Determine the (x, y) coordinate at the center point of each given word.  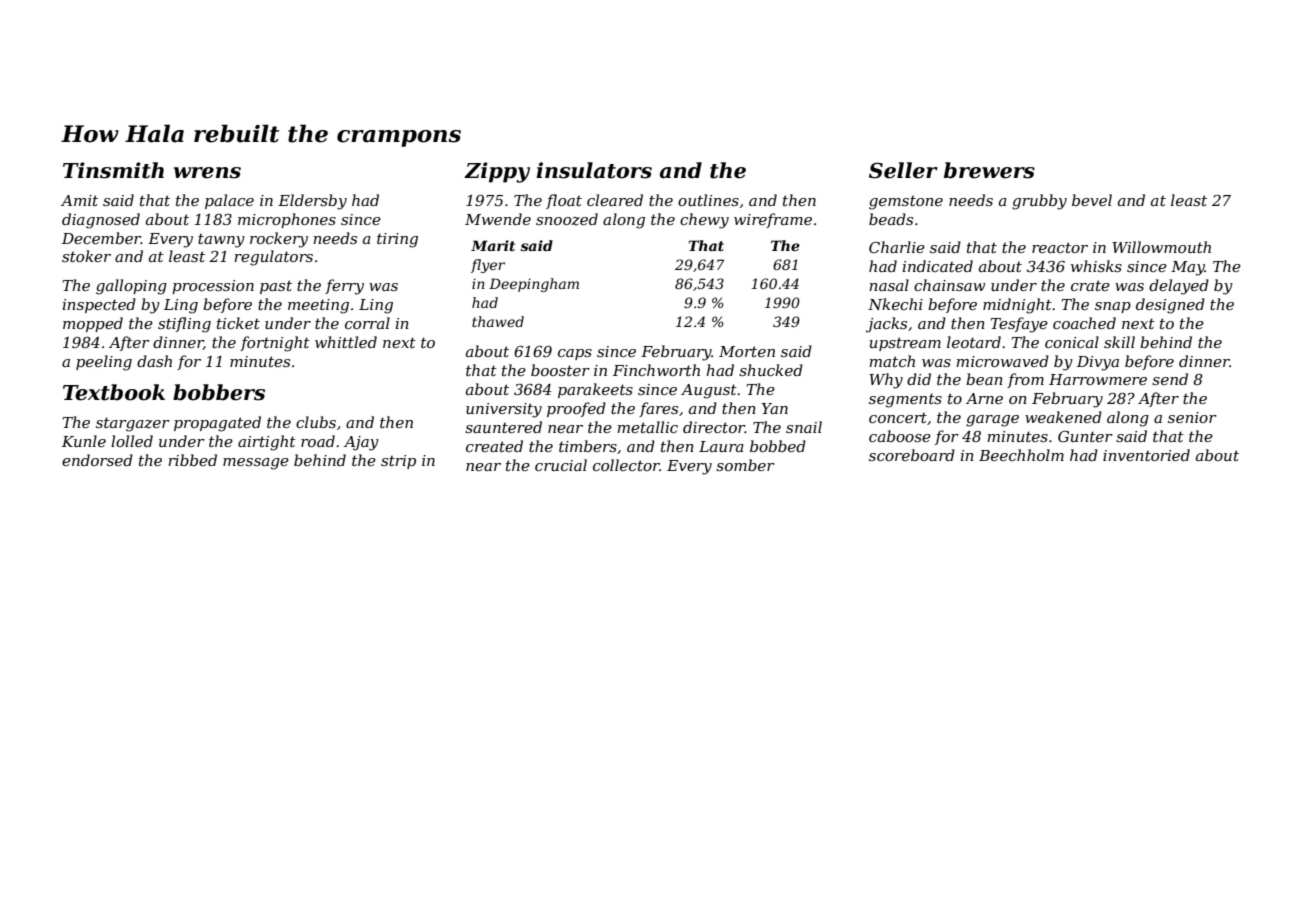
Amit (79, 200)
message (256, 464)
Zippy (497, 172)
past (276, 287)
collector (626, 465)
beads (891, 219)
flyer (488, 266)
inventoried (1146, 455)
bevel (1092, 200)
